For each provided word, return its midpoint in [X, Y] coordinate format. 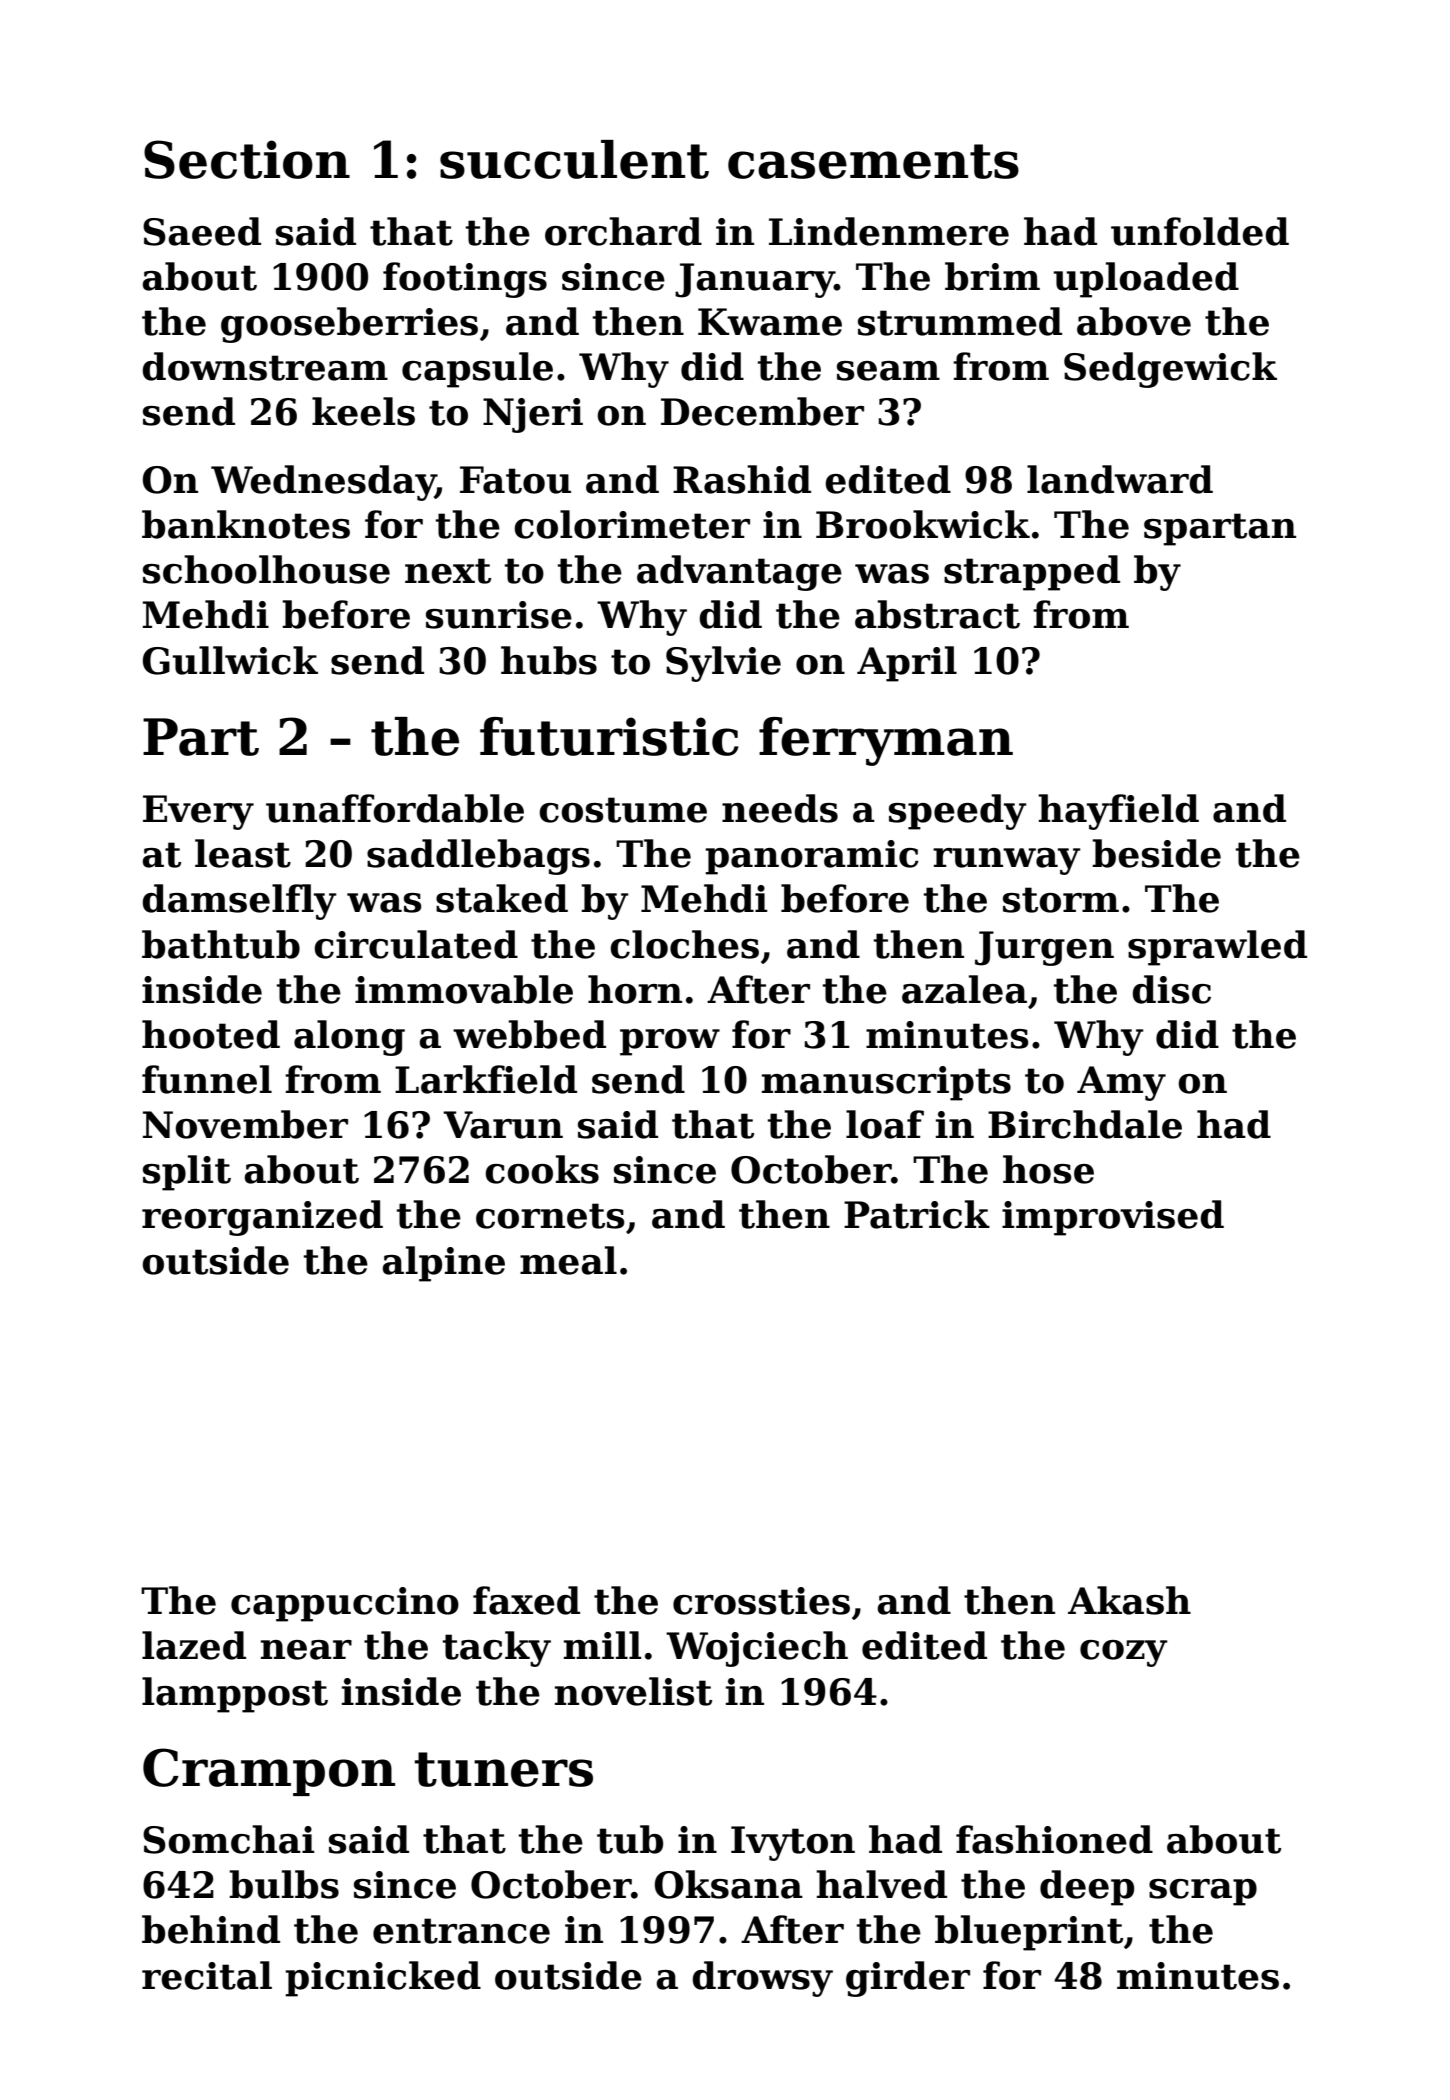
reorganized [262, 1218]
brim [992, 276]
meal [568, 1260]
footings [465, 280]
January [755, 280]
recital [207, 1975]
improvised [1113, 1218]
